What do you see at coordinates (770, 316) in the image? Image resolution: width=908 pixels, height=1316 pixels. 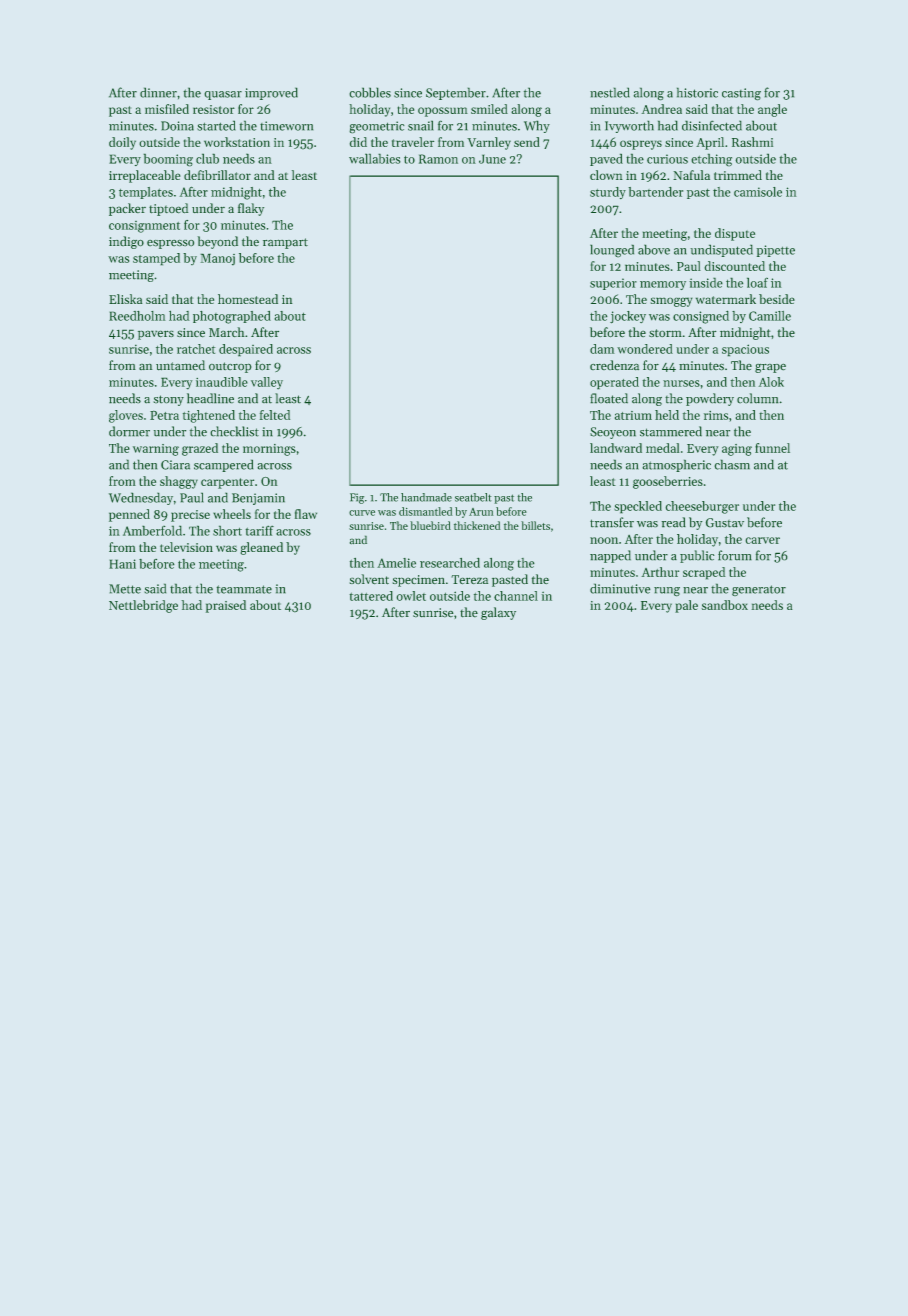 I see `Camille` at bounding box center [770, 316].
